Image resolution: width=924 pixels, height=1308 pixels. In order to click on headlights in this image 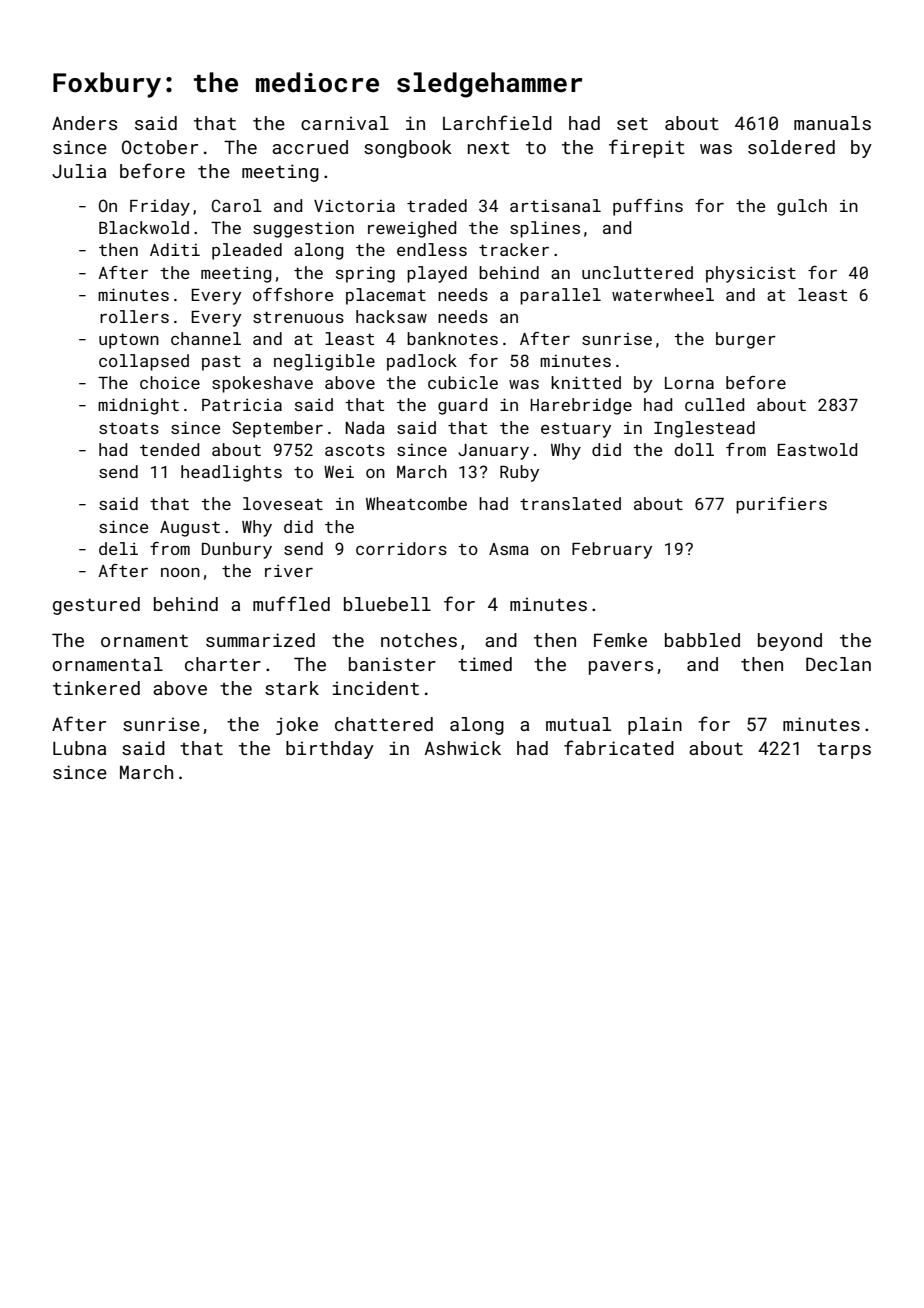, I will do `click(231, 473)`.
